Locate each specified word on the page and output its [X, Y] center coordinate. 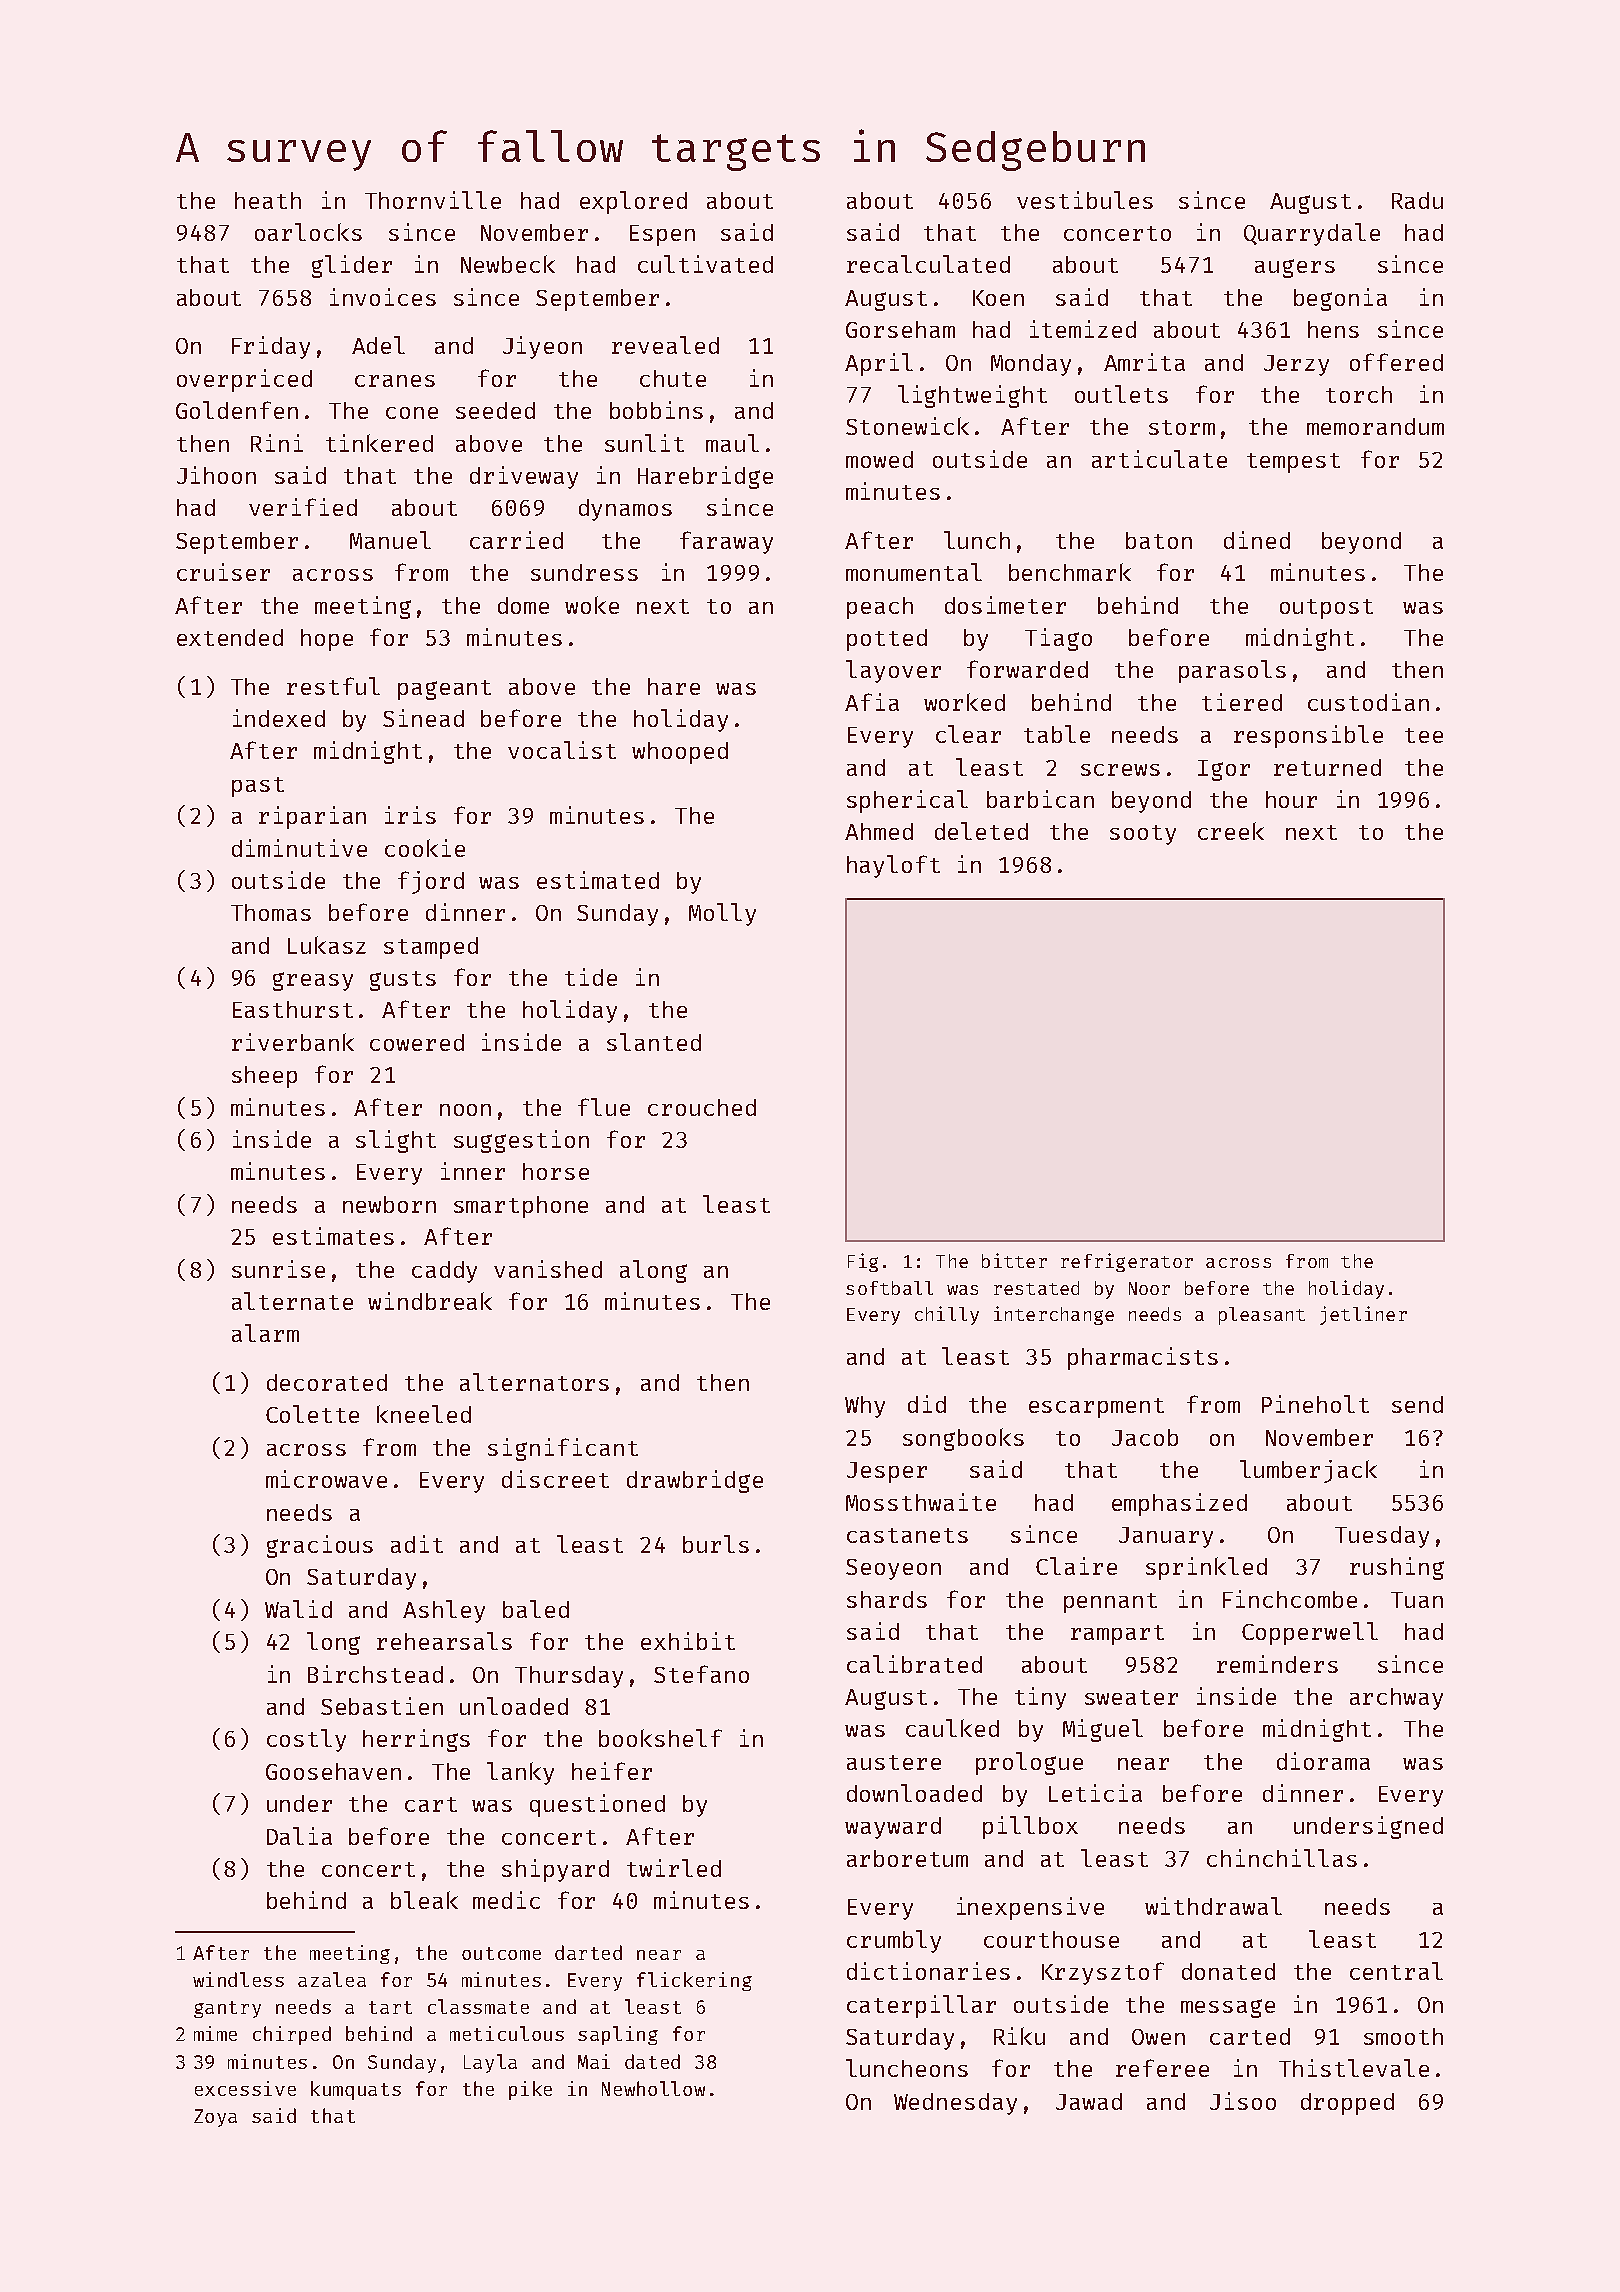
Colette [312, 1414]
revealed [665, 345]
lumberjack [1308, 1471]
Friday [271, 347]
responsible [1308, 736]
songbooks [963, 1439]
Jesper [887, 1472]
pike [530, 2090]
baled [536, 1609]
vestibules [1085, 200]
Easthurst [293, 1009]
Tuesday [1382, 1537]
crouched [702, 1107]
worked [964, 702]
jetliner [1363, 1315]
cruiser [223, 572]
